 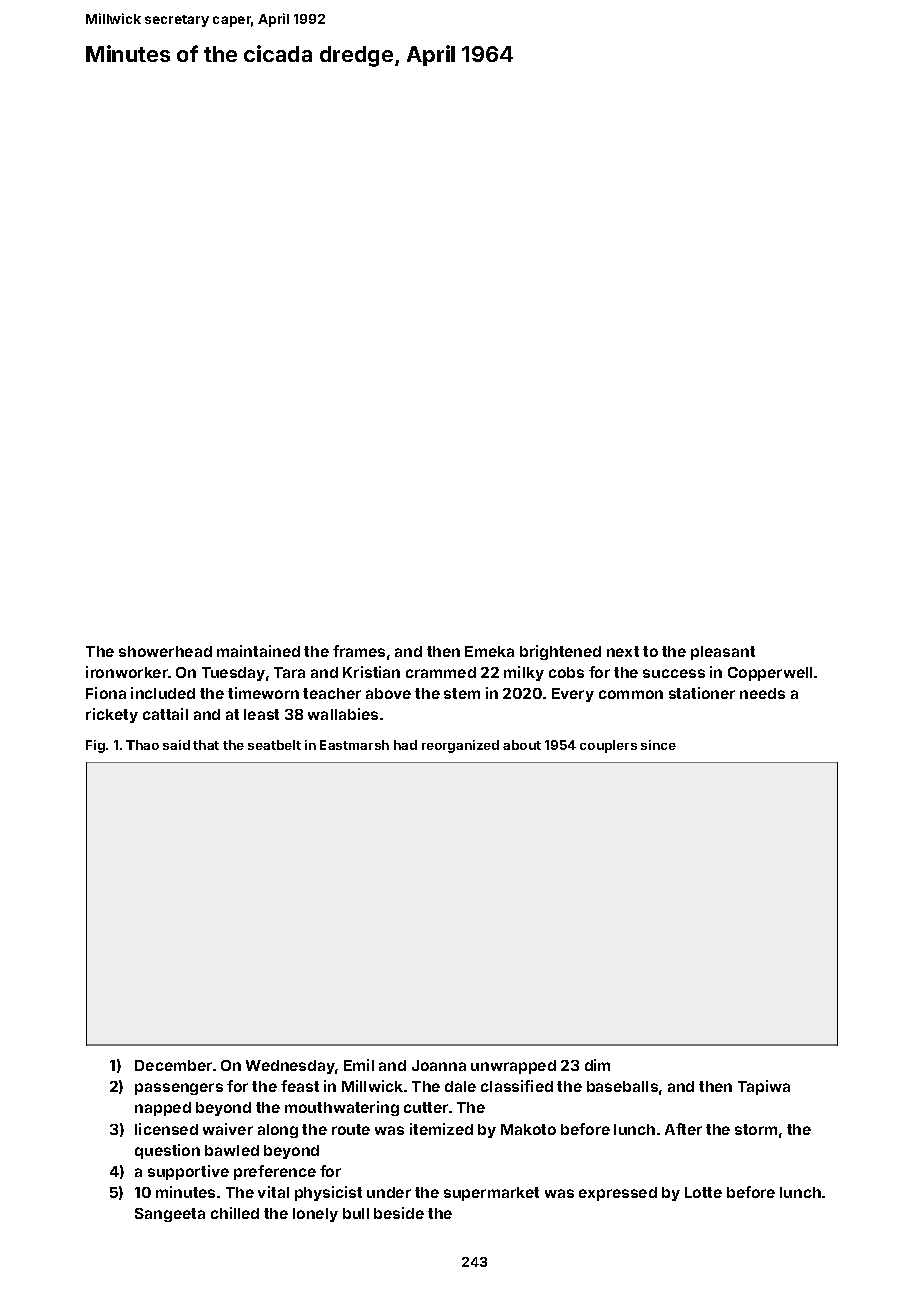 What do you see at coordinates (173, 1065) in the screenshot?
I see `December` at bounding box center [173, 1065].
